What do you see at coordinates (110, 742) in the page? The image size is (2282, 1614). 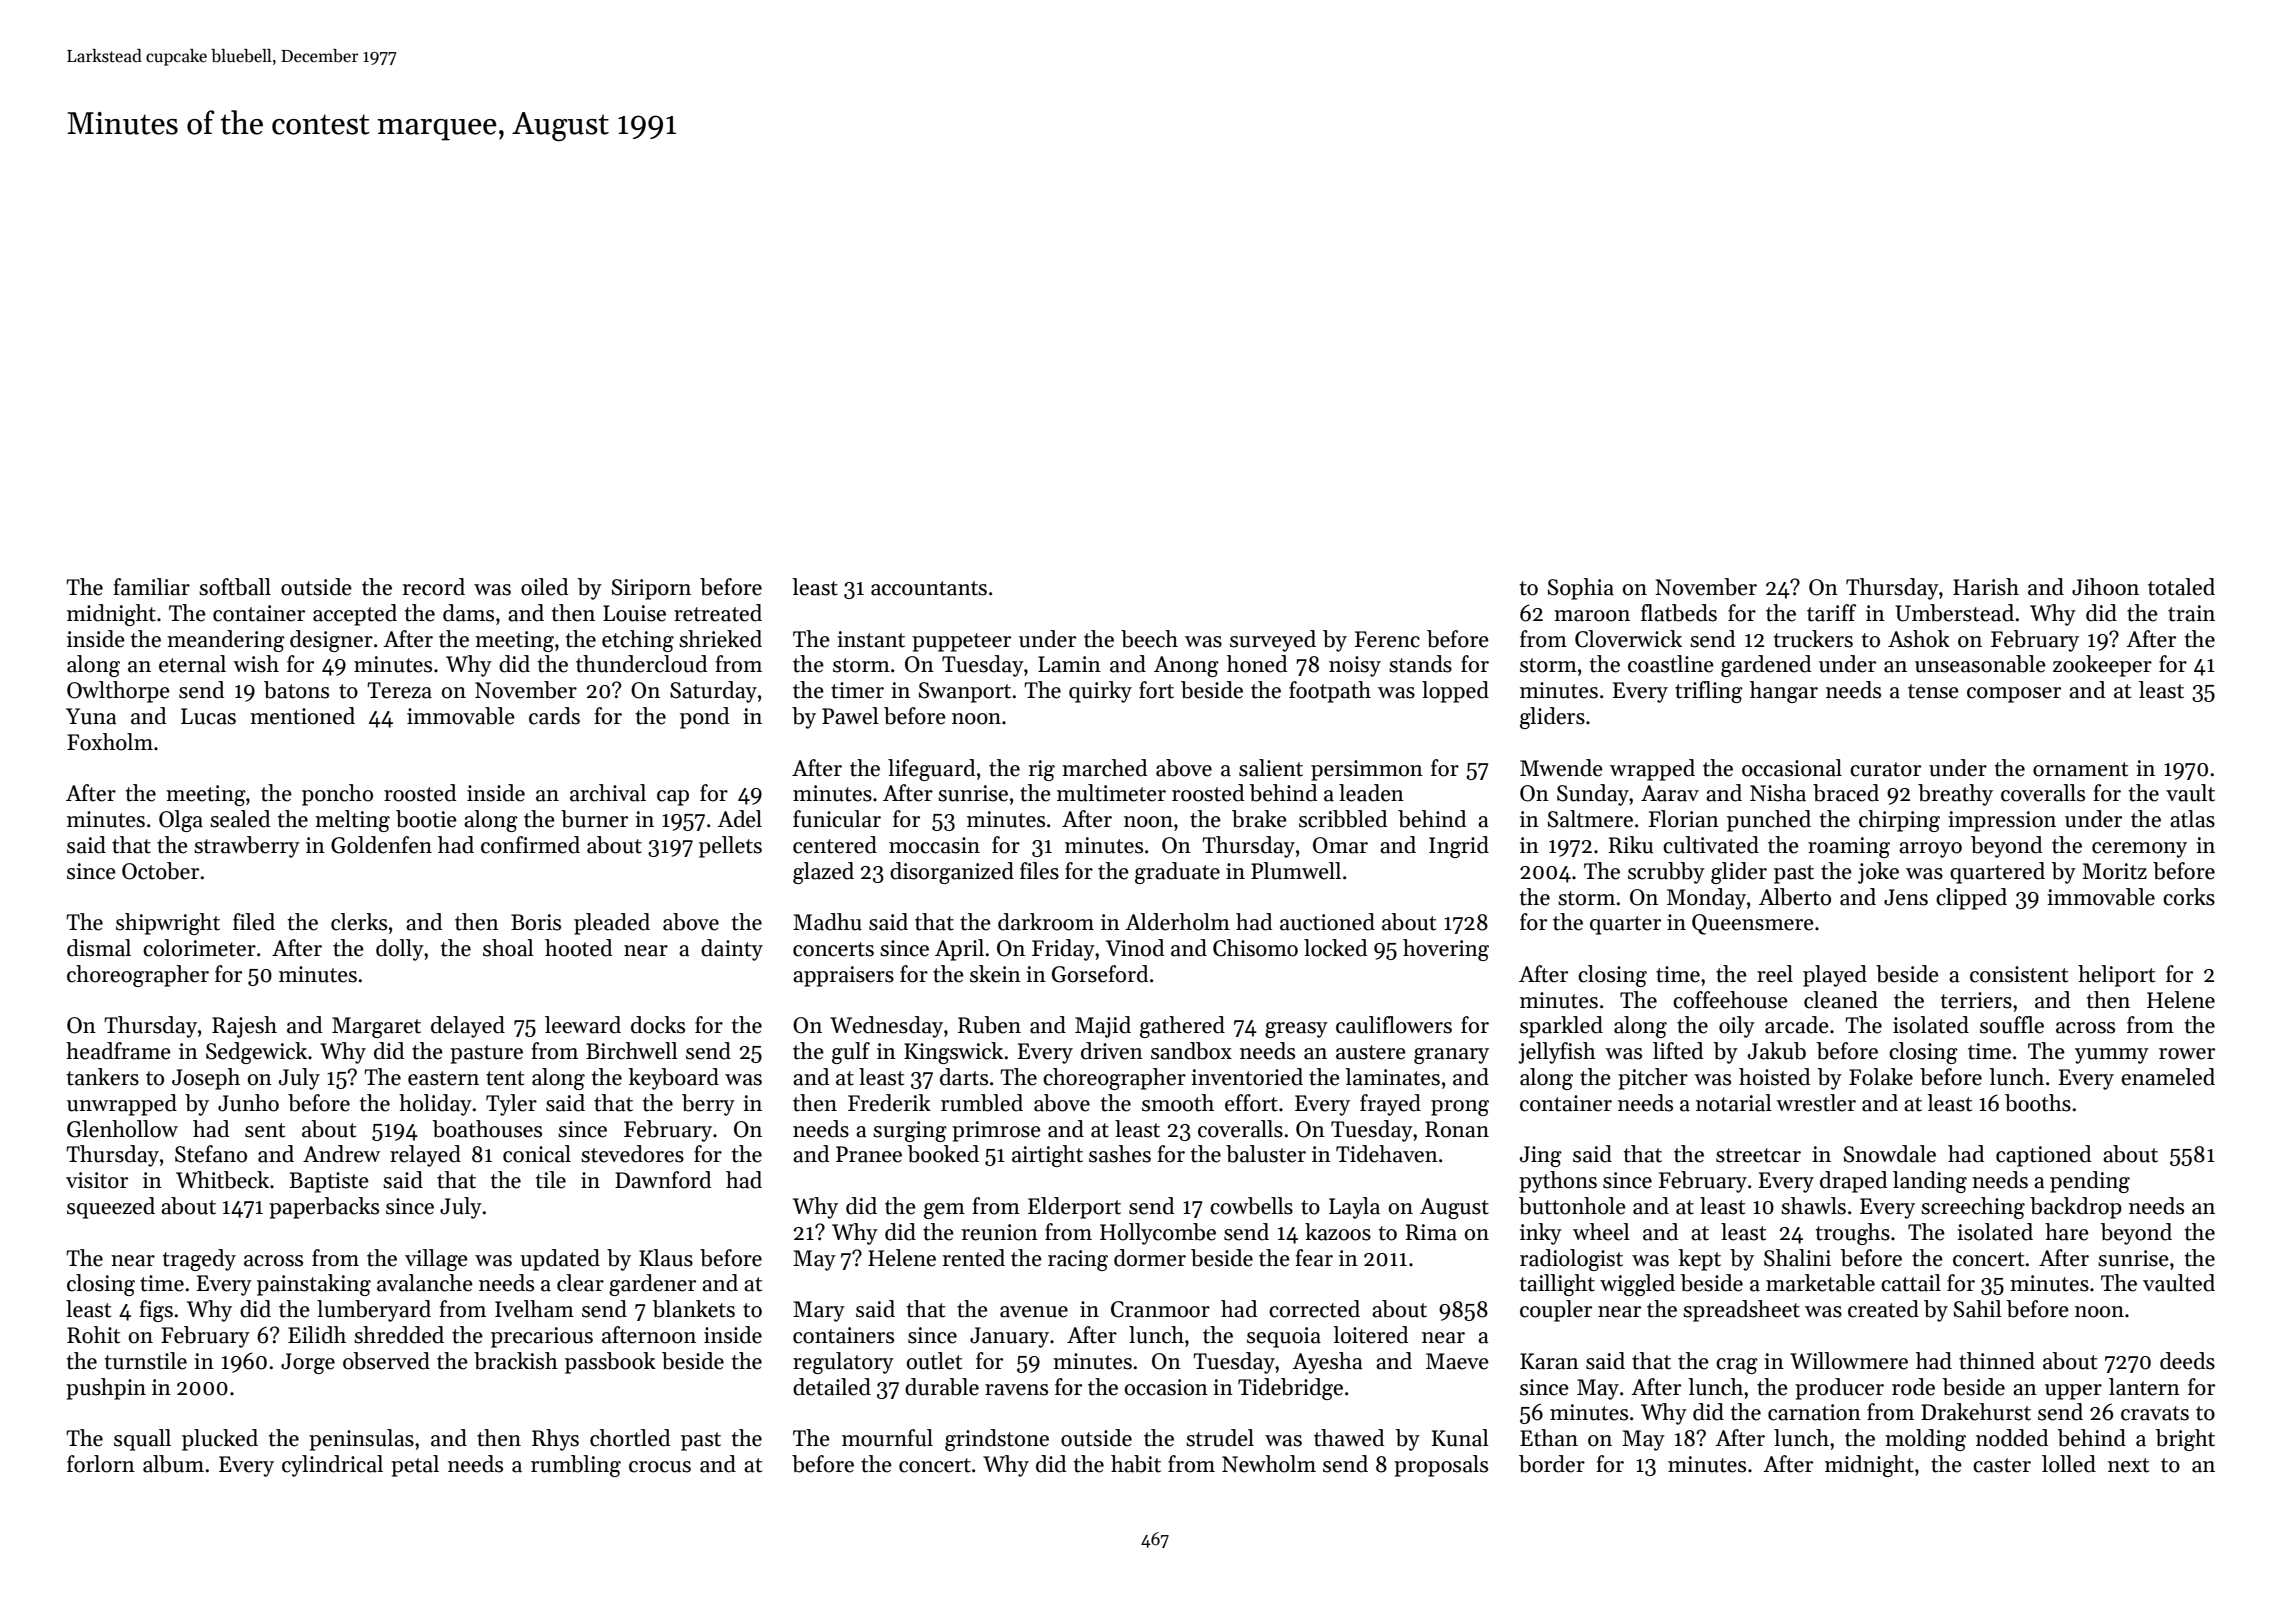 I see `Foxholm` at bounding box center [110, 742].
